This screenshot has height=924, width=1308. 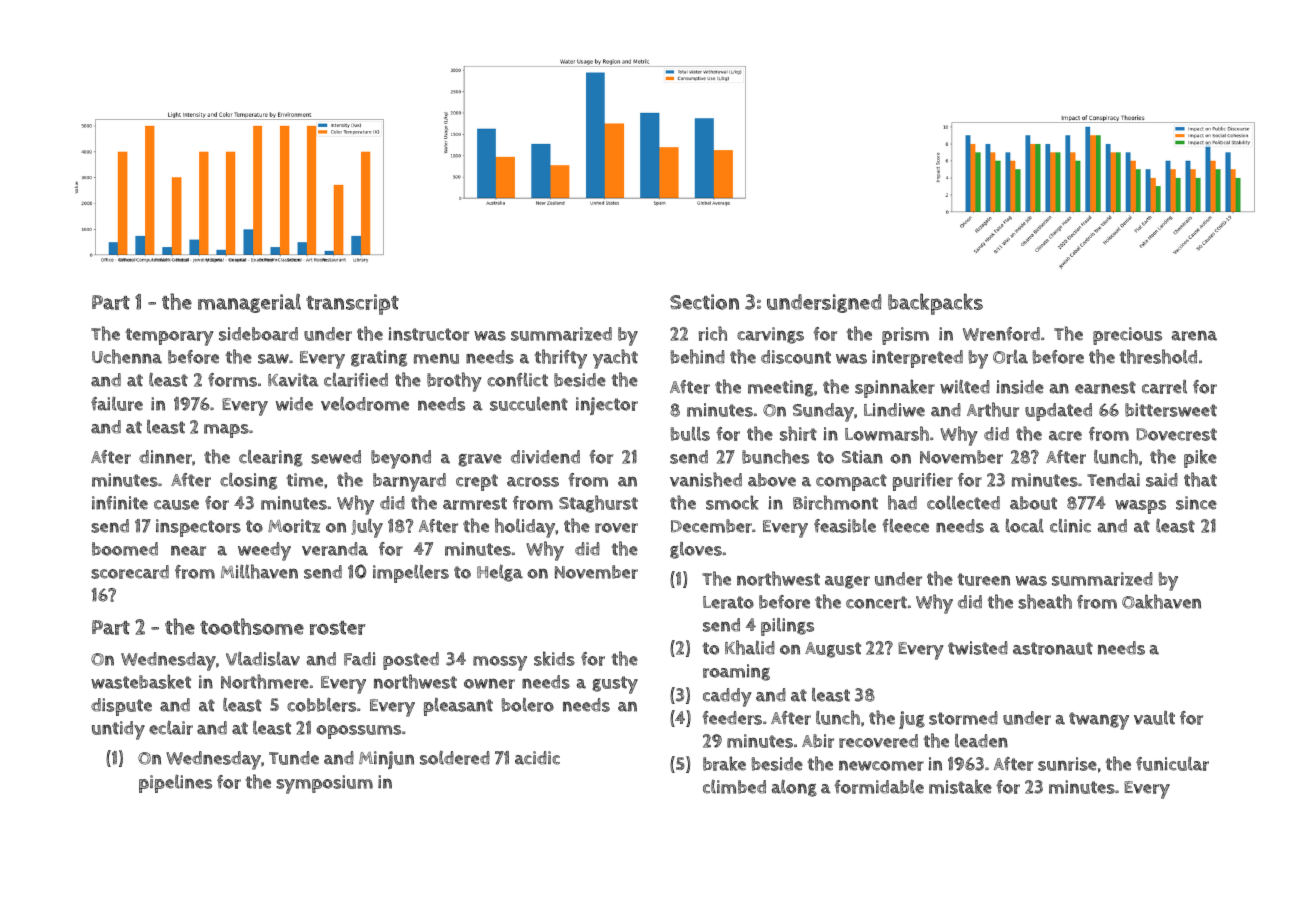 I want to click on managerial, so click(x=249, y=303).
